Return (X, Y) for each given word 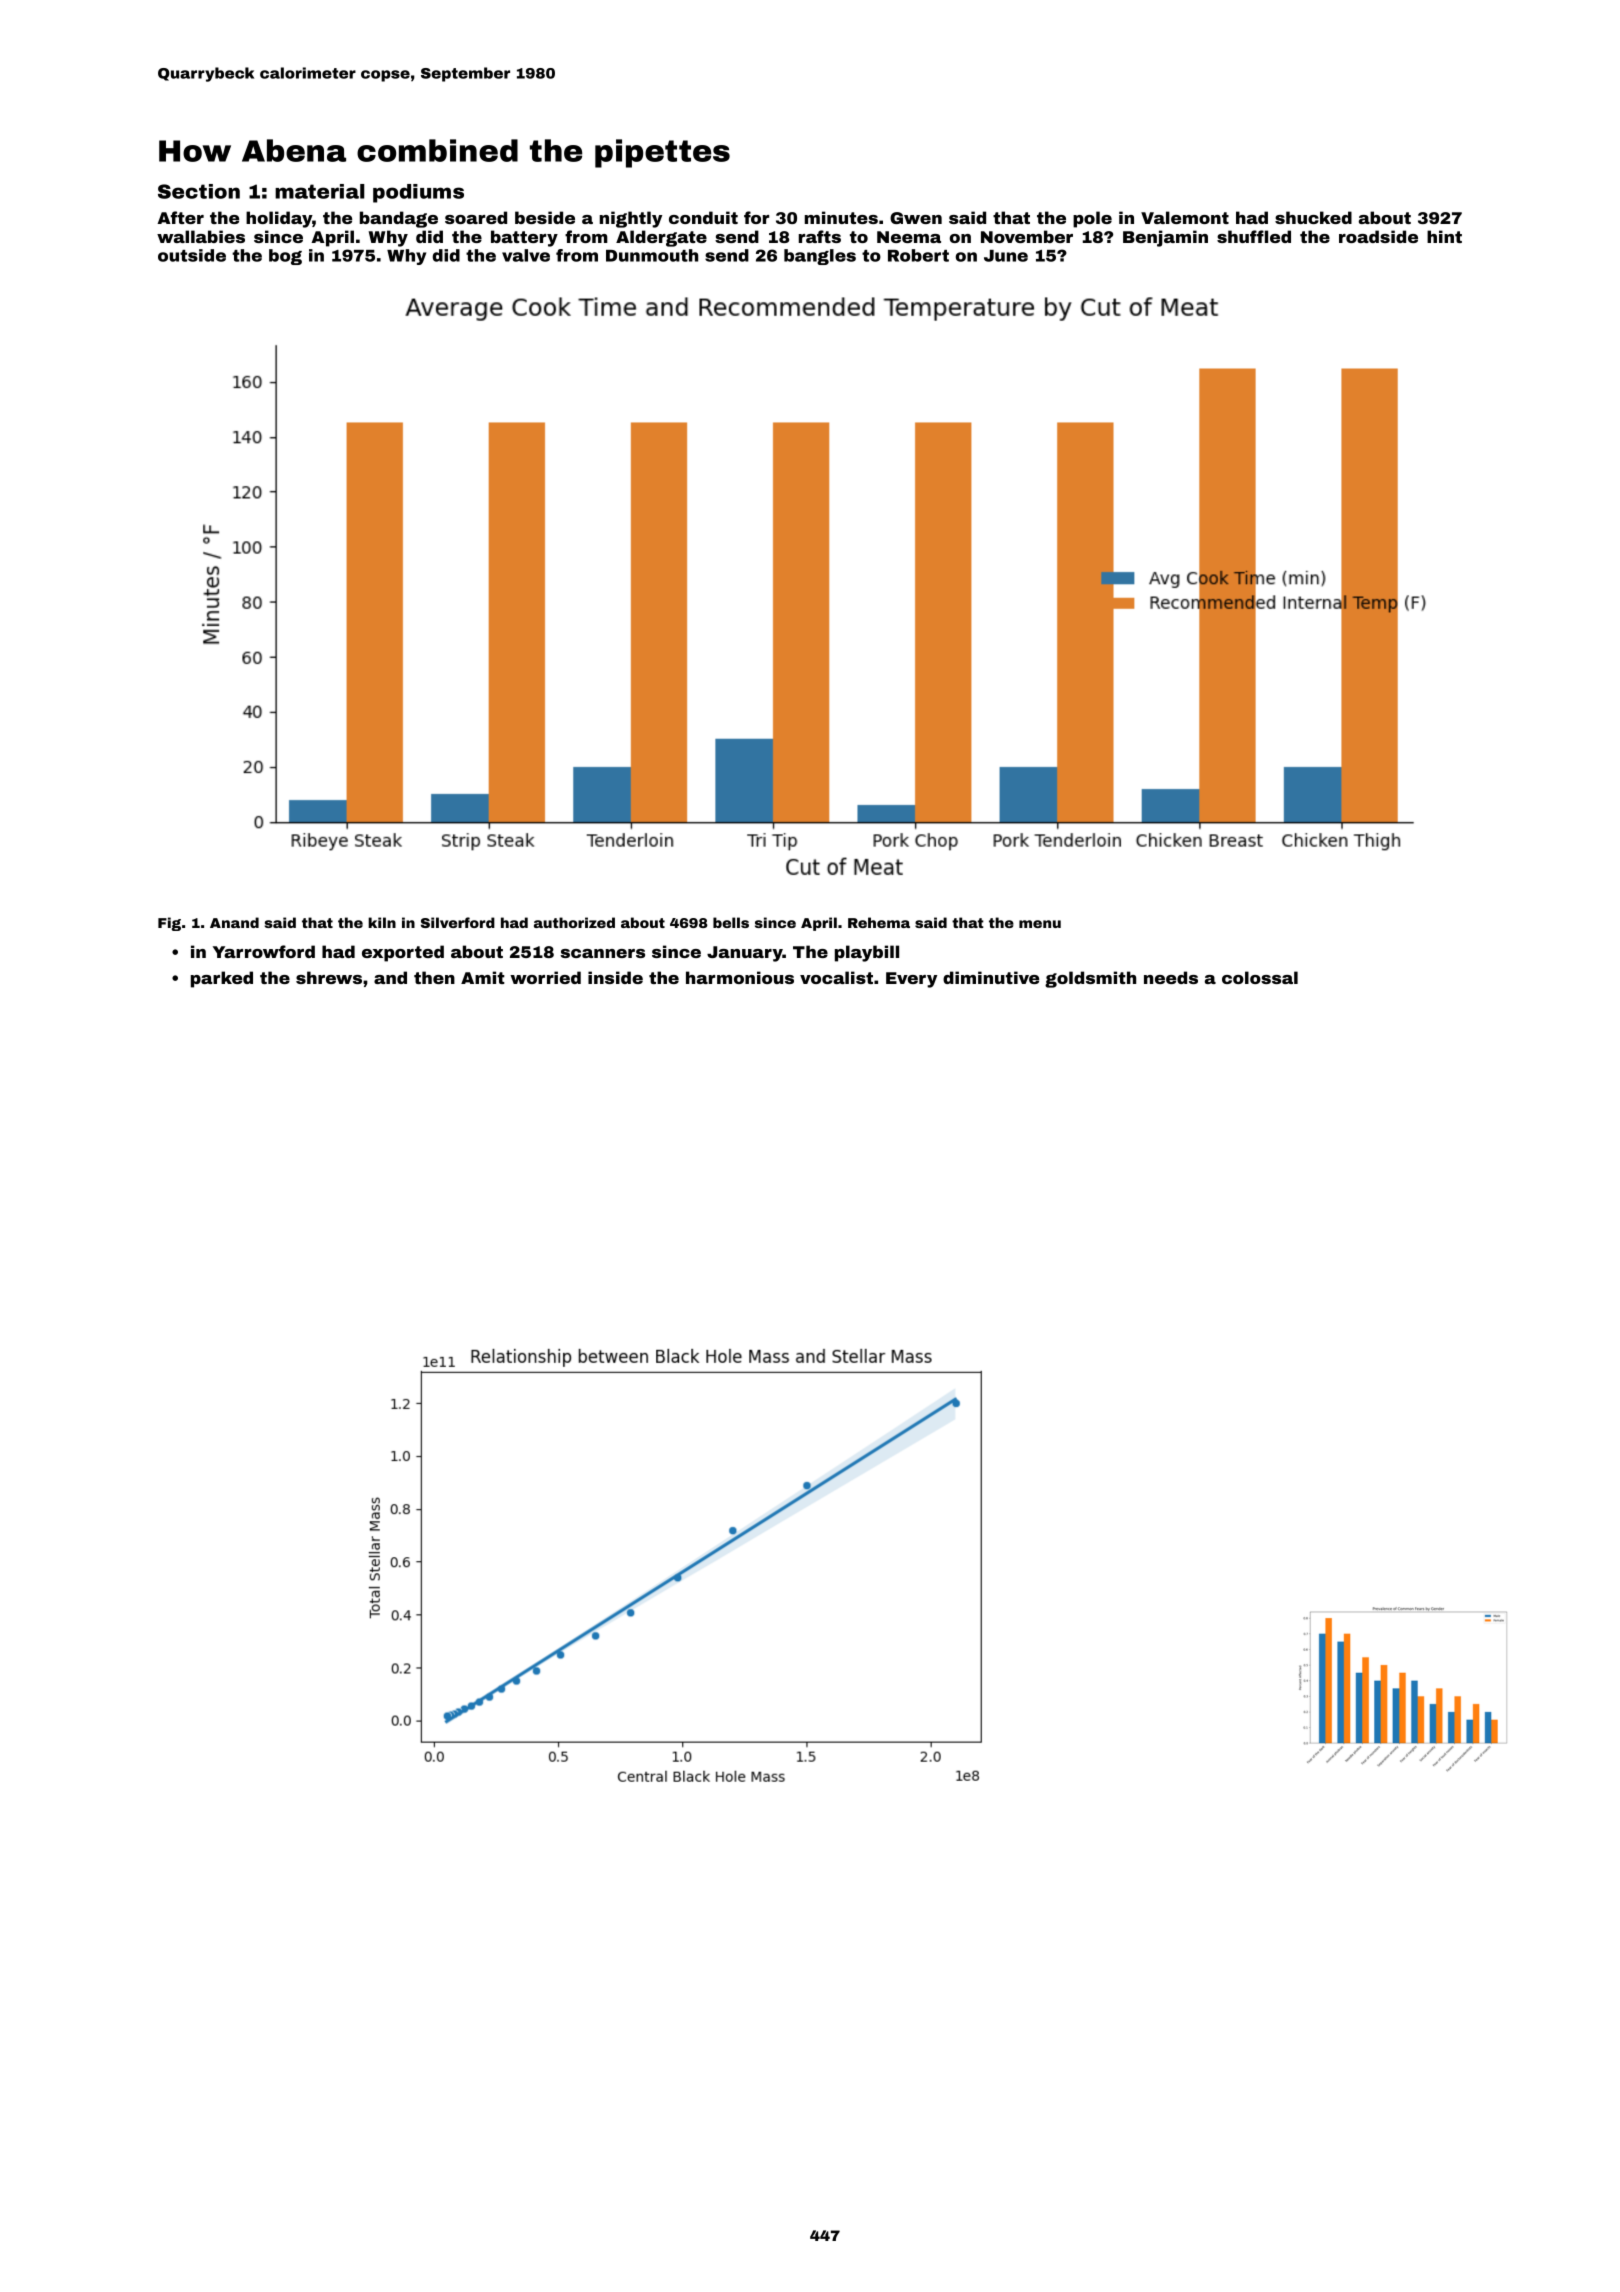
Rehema (879, 922)
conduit (703, 217)
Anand (234, 922)
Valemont (1185, 217)
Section (199, 191)
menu (1040, 924)
